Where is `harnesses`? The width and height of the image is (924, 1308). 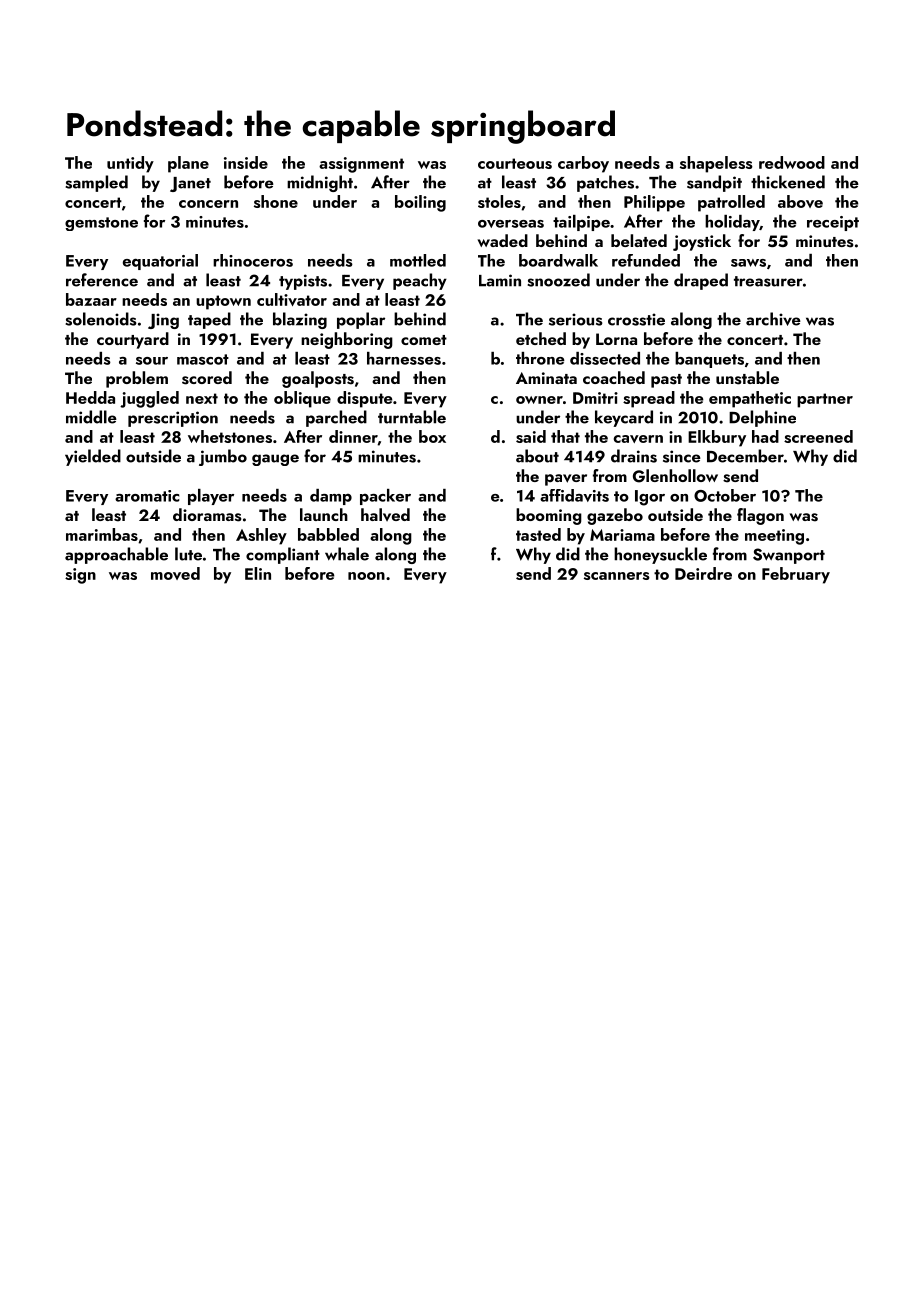 harnesses is located at coordinates (404, 358).
